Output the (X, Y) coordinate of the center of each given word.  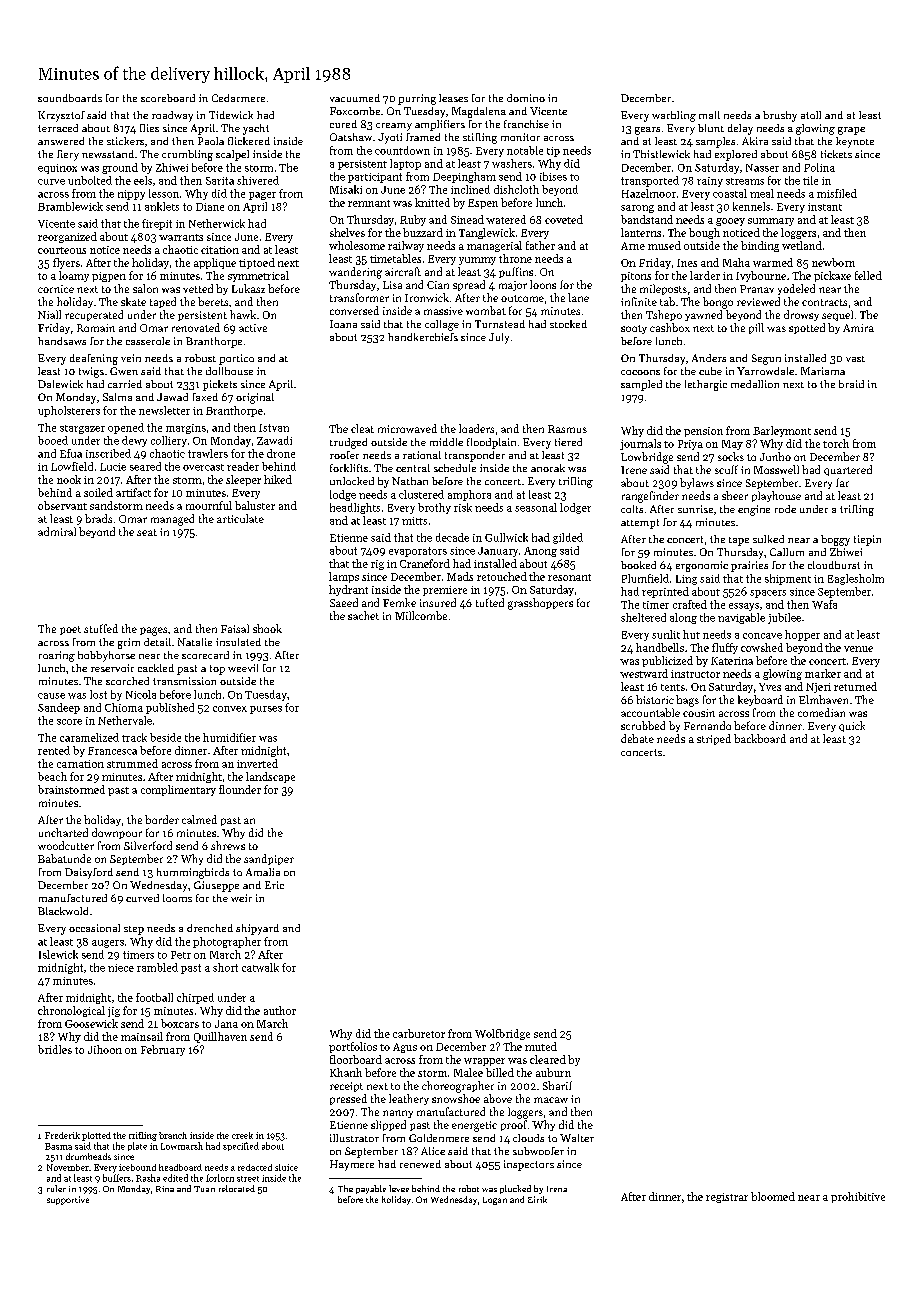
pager (262, 196)
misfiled (837, 193)
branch (173, 1135)
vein (131, 358)
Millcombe (421, 615)
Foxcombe (355, 111)
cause (51, 696)
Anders (709, 358)
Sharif (557, 1085)
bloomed (773, 1196)
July (499, 338)
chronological (71, 1011)
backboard (760, 738)
